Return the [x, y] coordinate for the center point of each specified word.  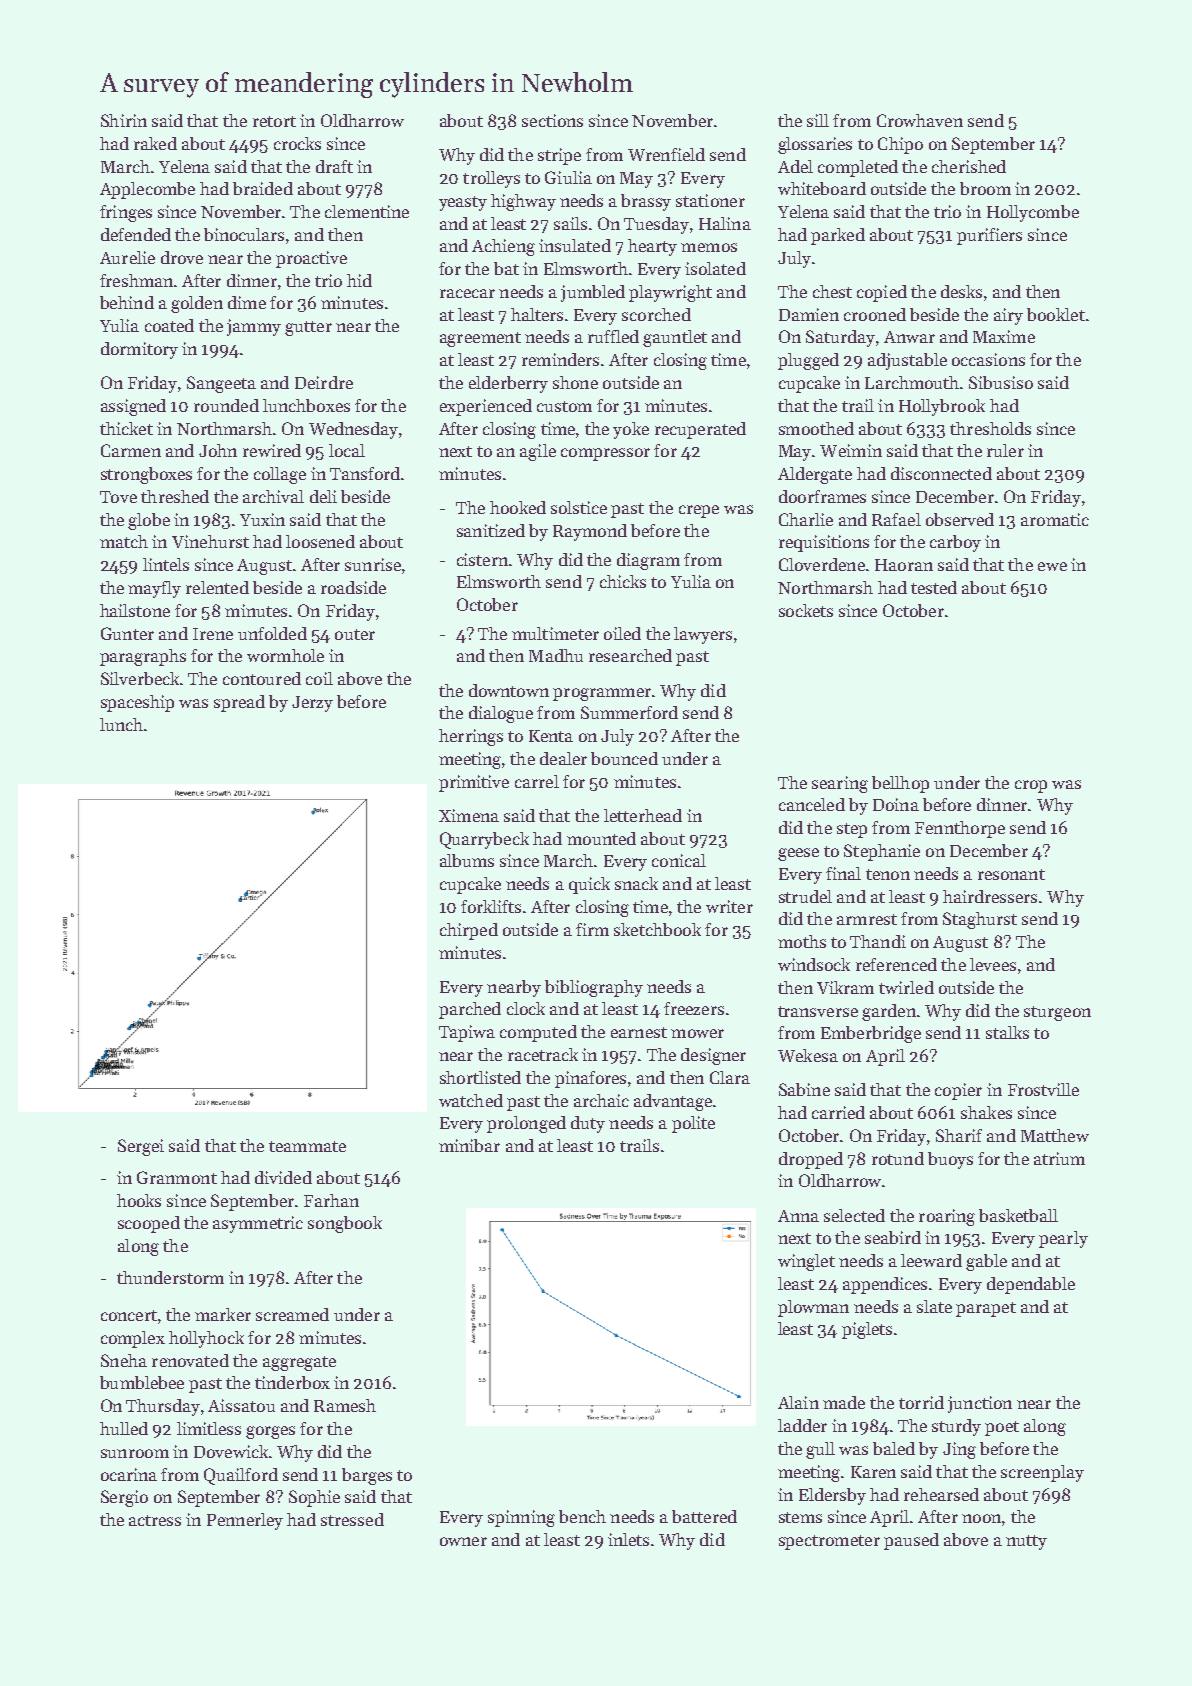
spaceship [137, 703]
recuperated [700, 430]
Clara [730, 1077]
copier [958, 1091]
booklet [1056, 314]
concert [129, 1315]
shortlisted [480, 1077]
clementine [367, 211]
